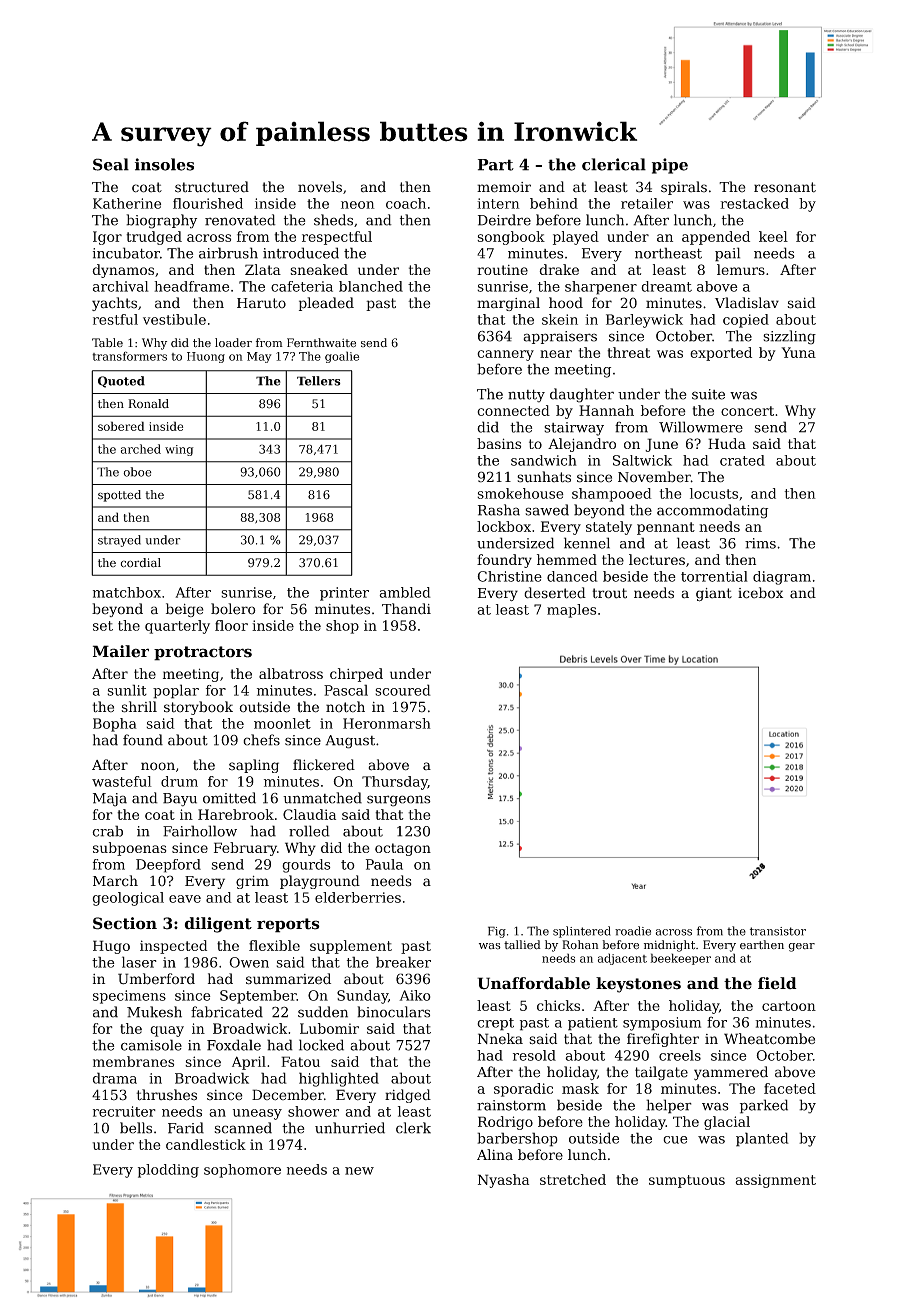  I want to click on bolero, so click(233, 609).
